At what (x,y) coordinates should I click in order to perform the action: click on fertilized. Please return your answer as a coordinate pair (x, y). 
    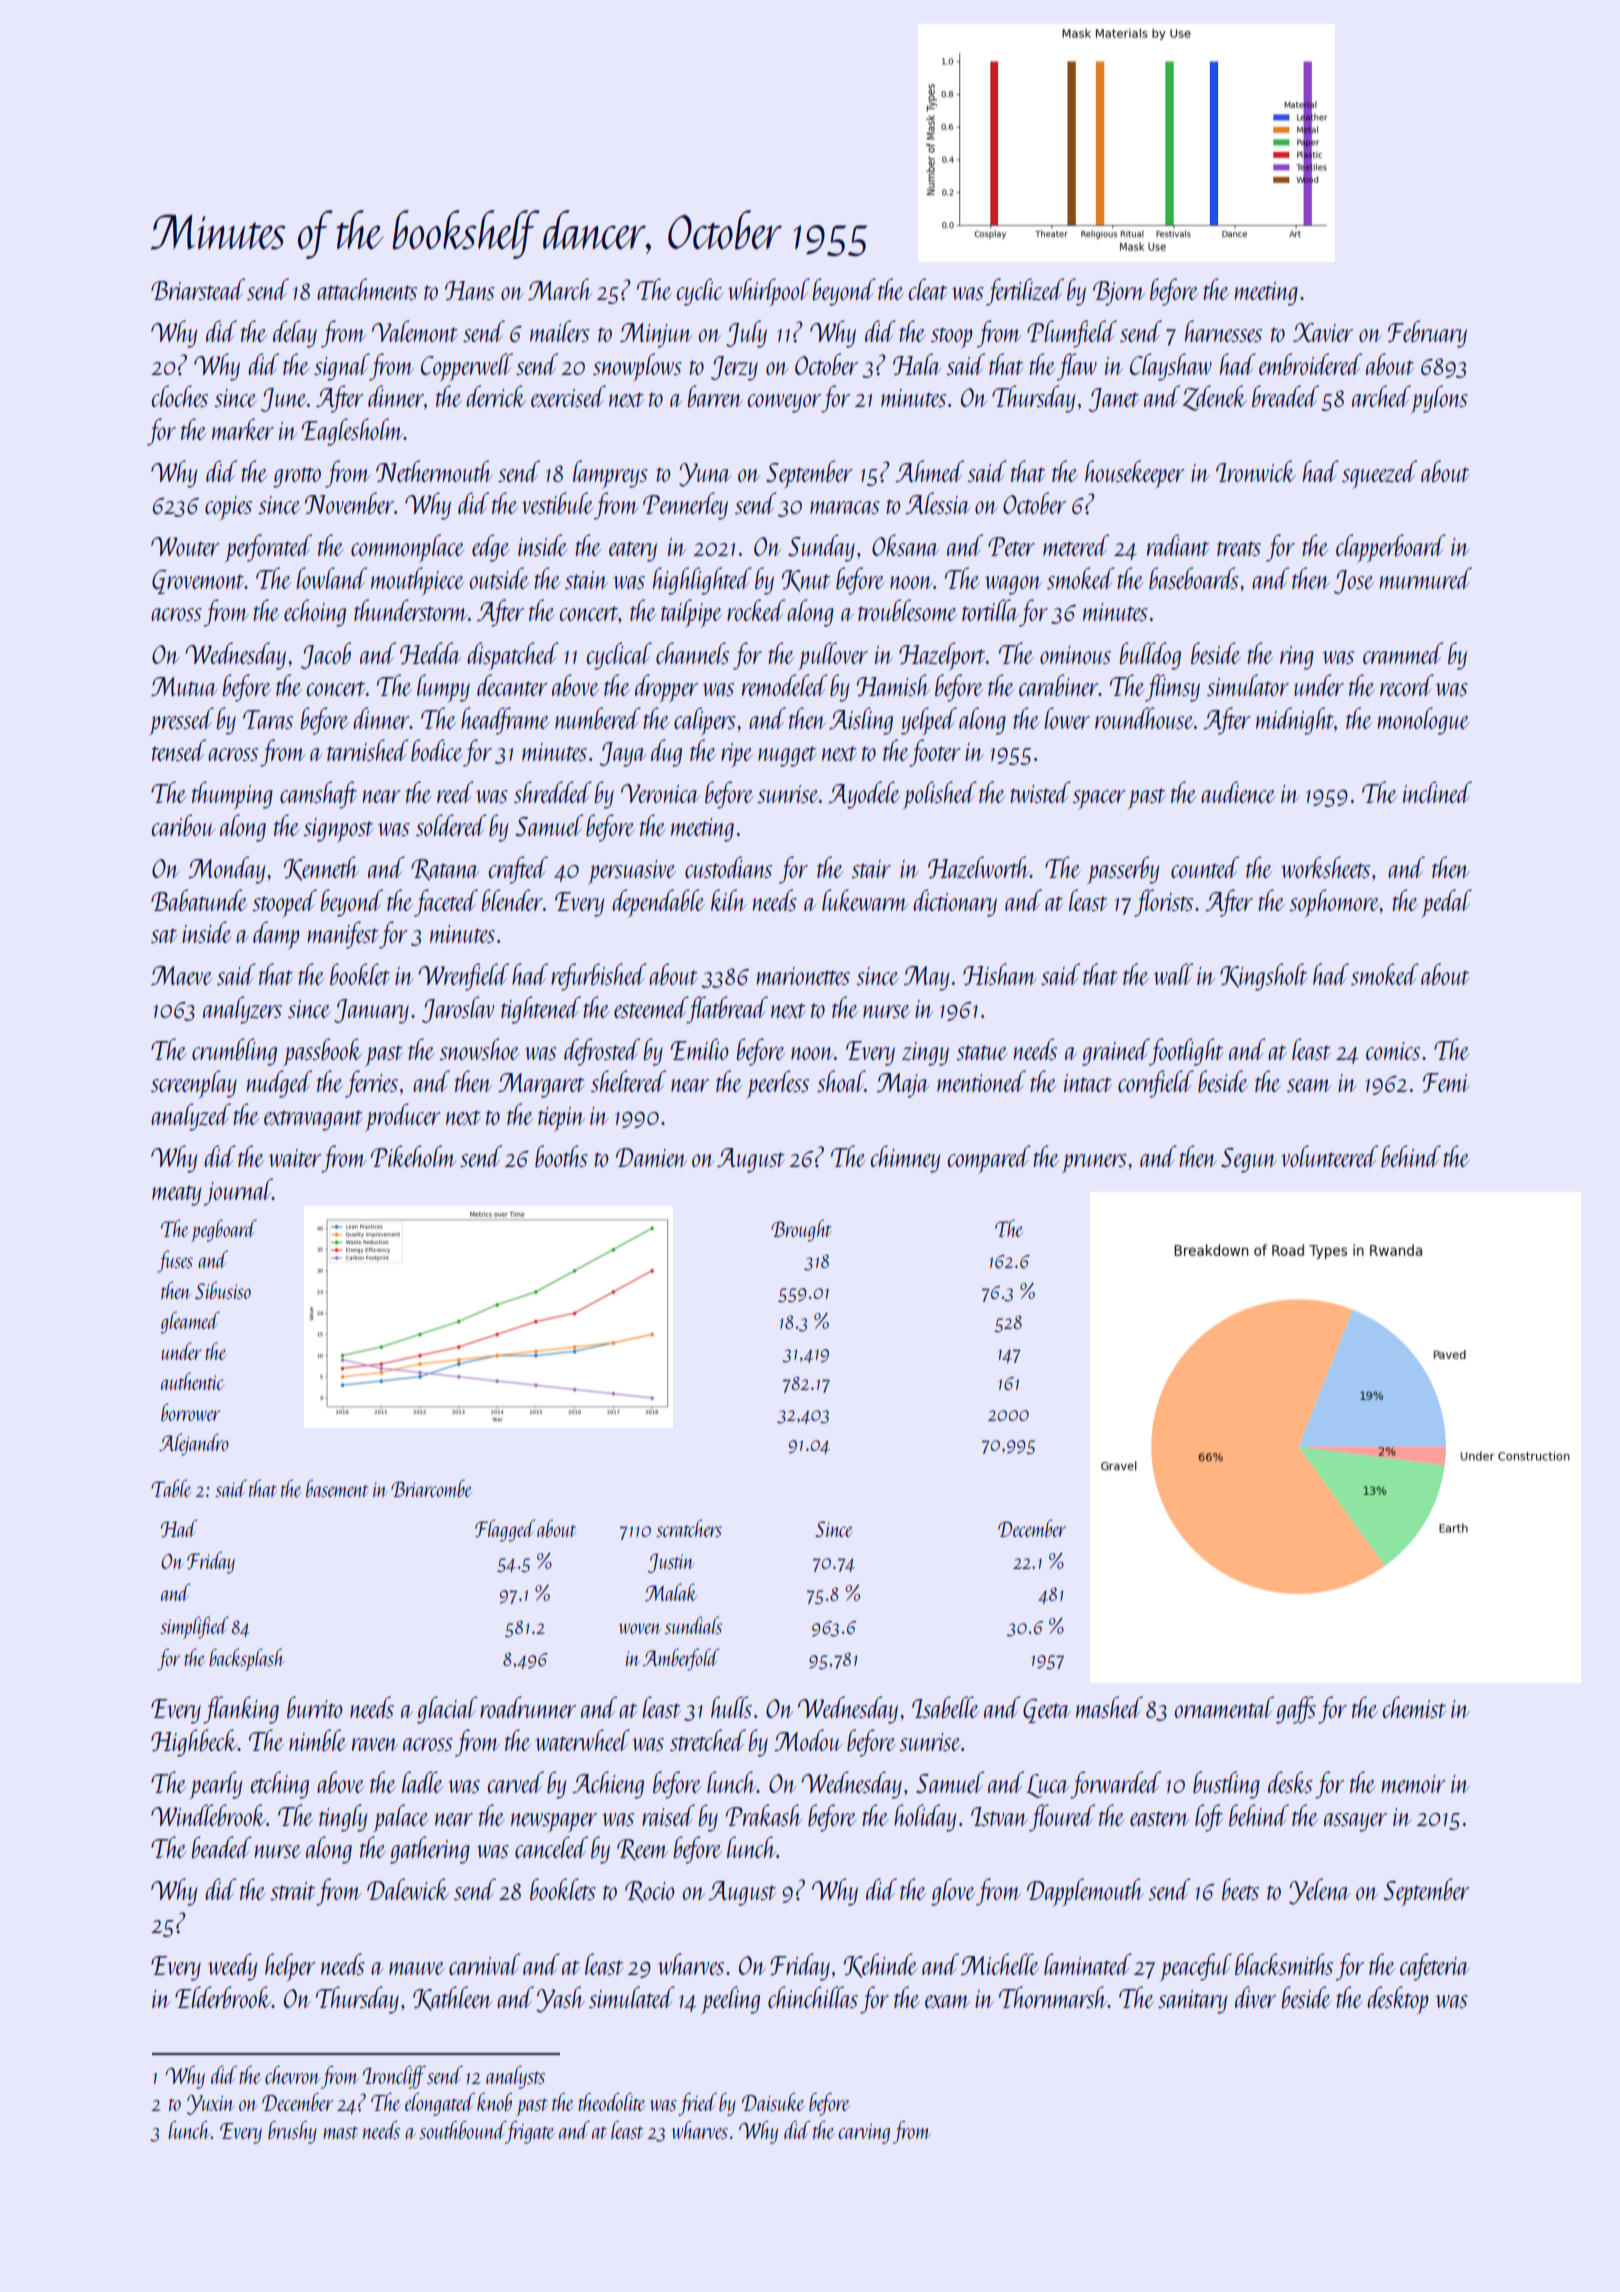
    Looking at the image, I should click on (1025, 292).
